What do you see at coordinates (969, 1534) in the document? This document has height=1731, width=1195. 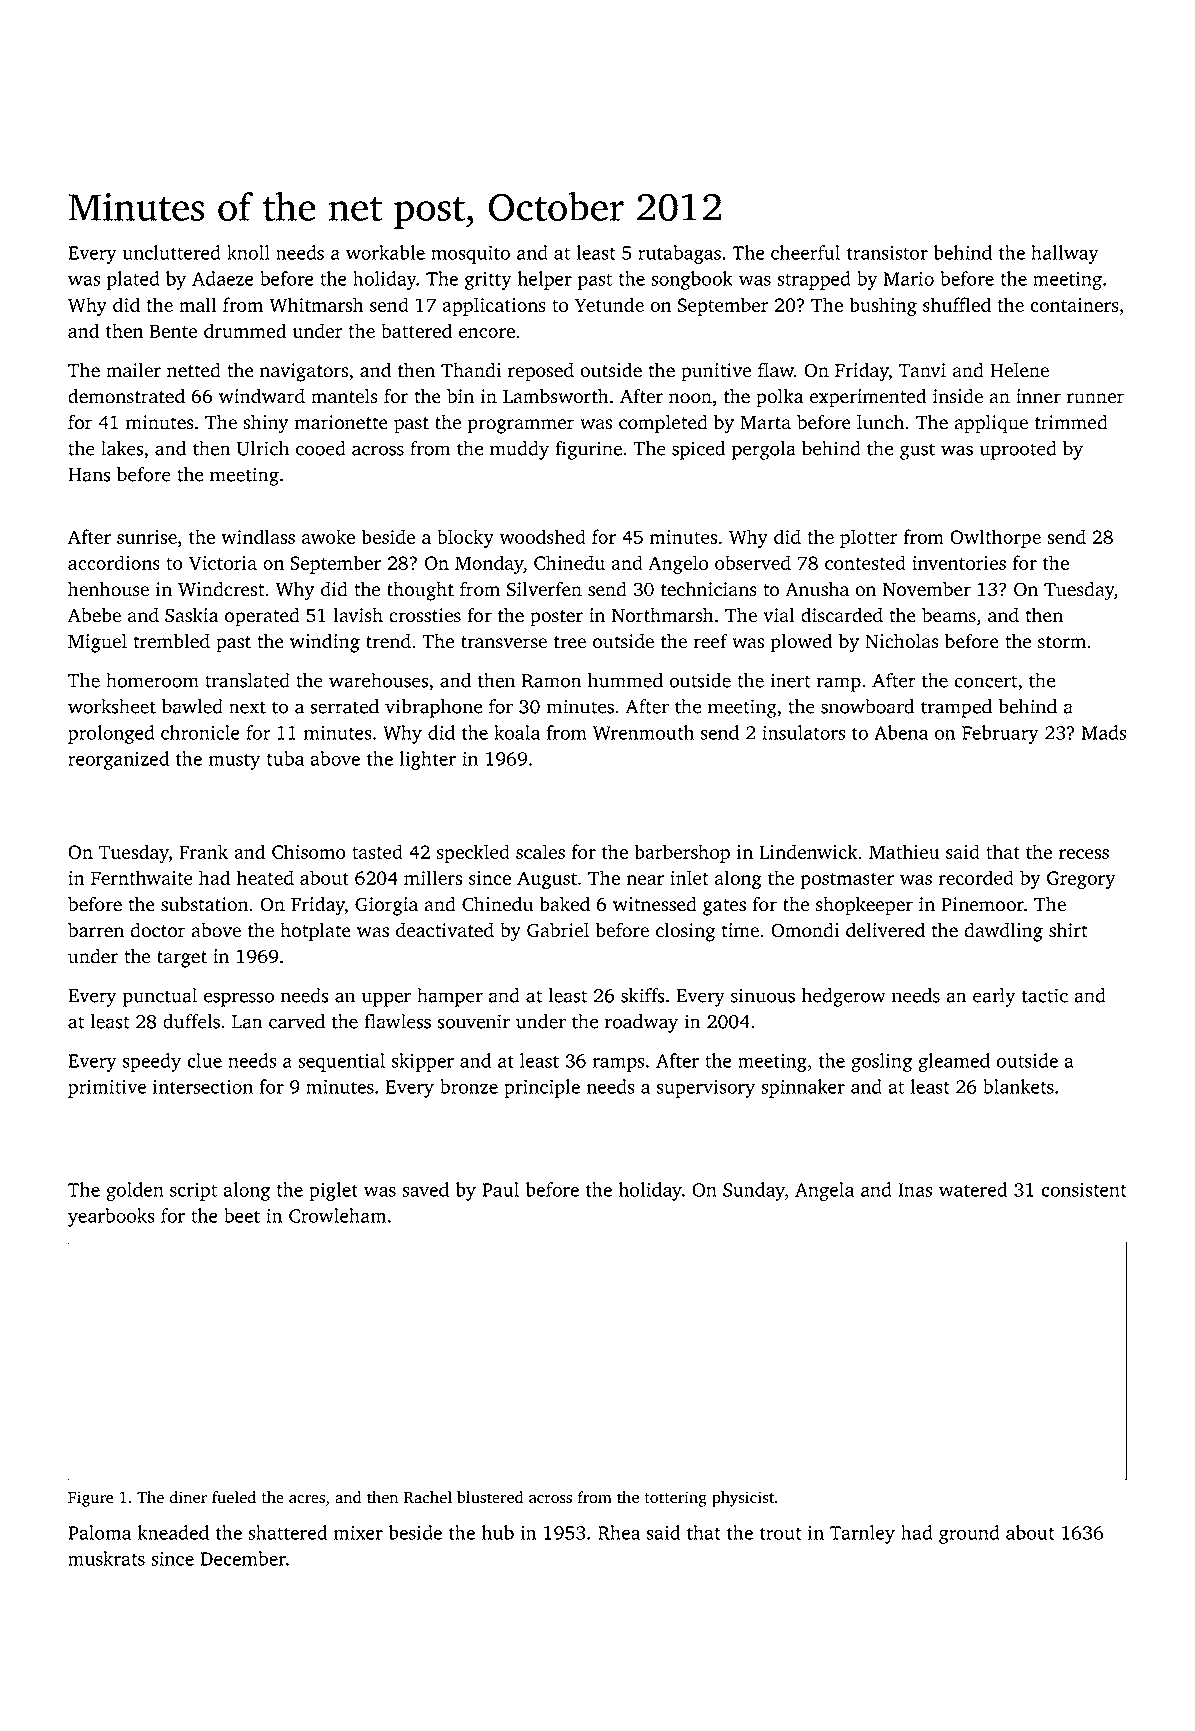 I see `ground` at bounding box center [969, 1534].
